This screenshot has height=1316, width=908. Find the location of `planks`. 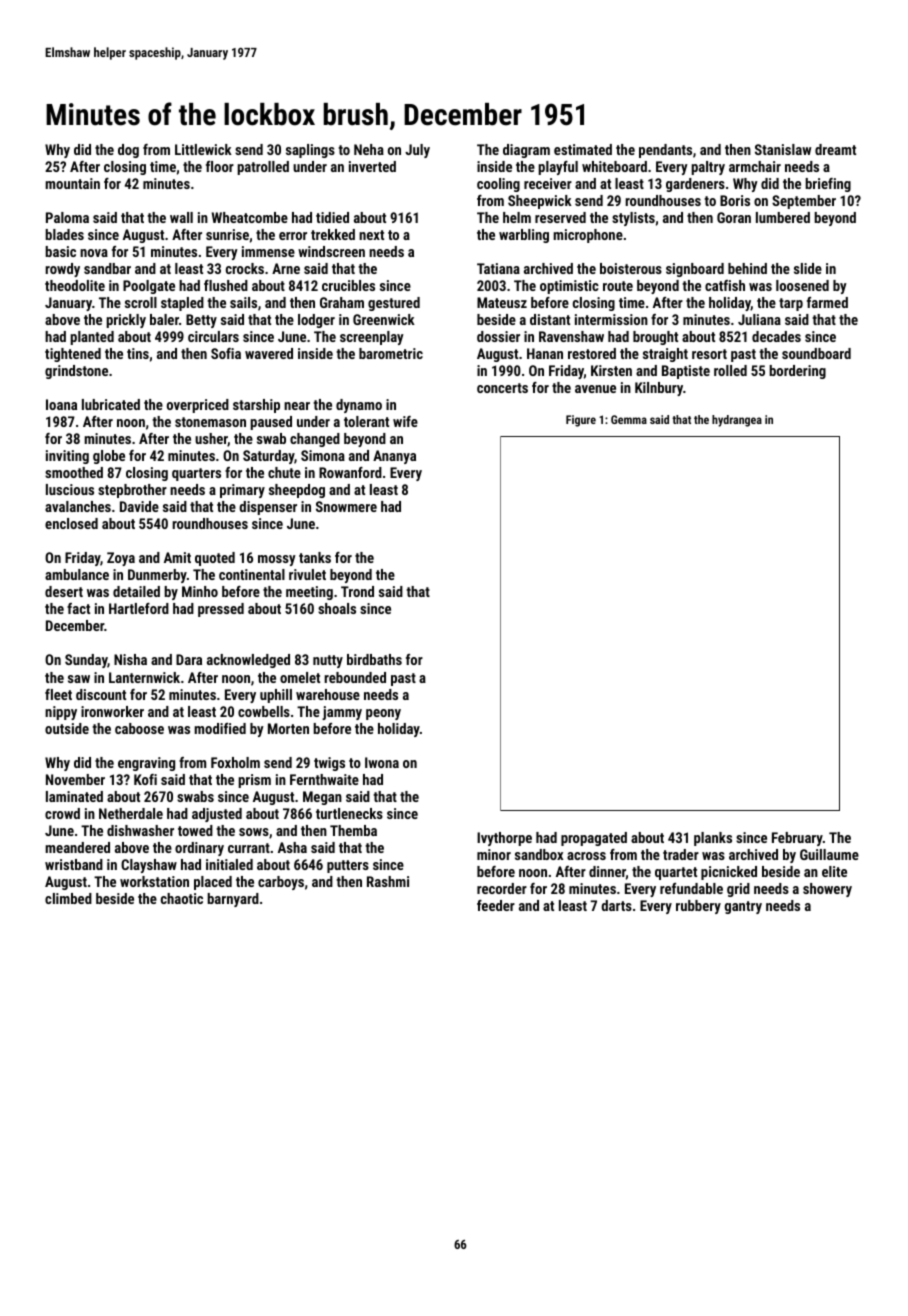

planks is located at coordinates (713, 839).
